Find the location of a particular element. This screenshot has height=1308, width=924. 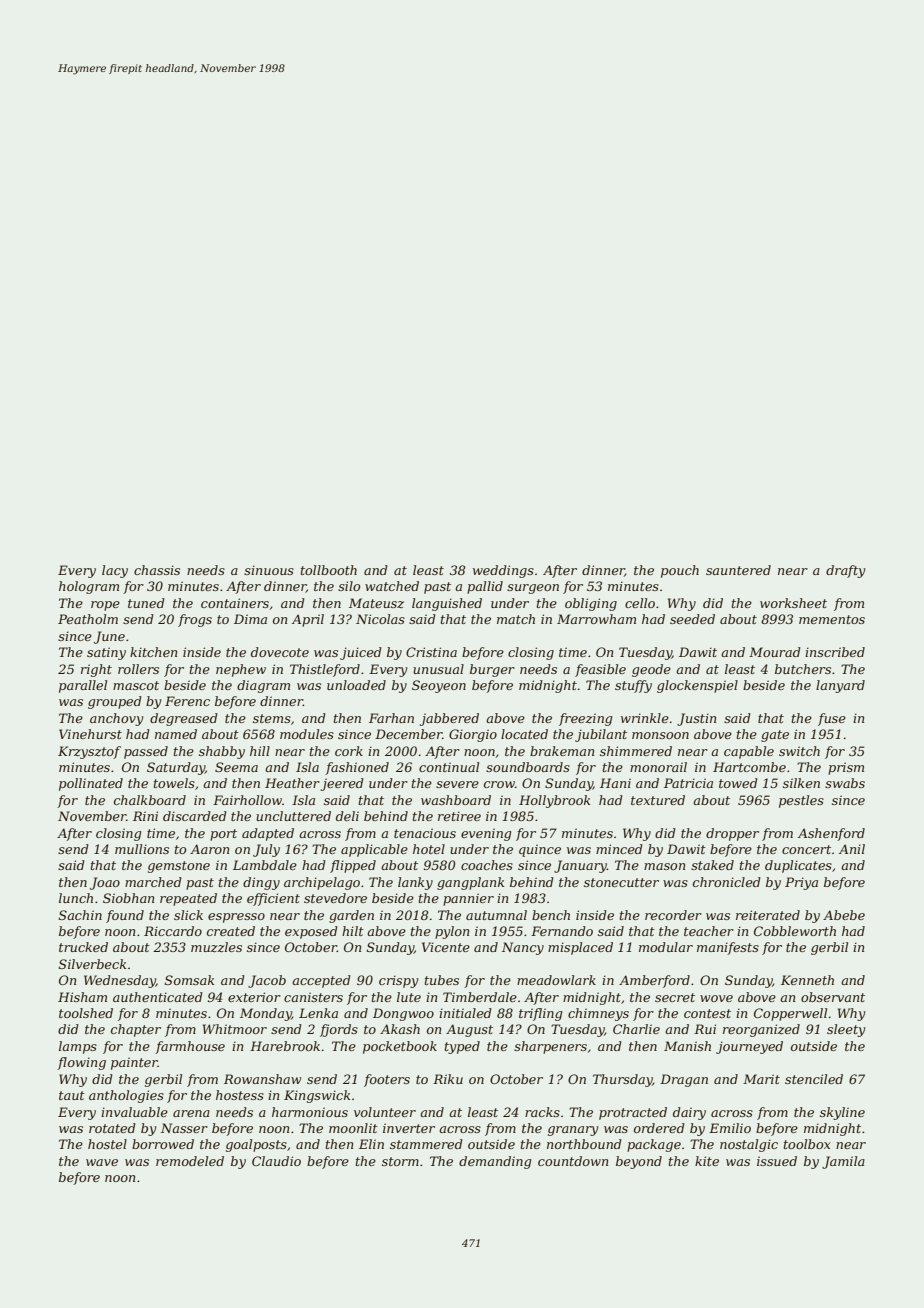

Anil is located at coordinates (852, 849).
